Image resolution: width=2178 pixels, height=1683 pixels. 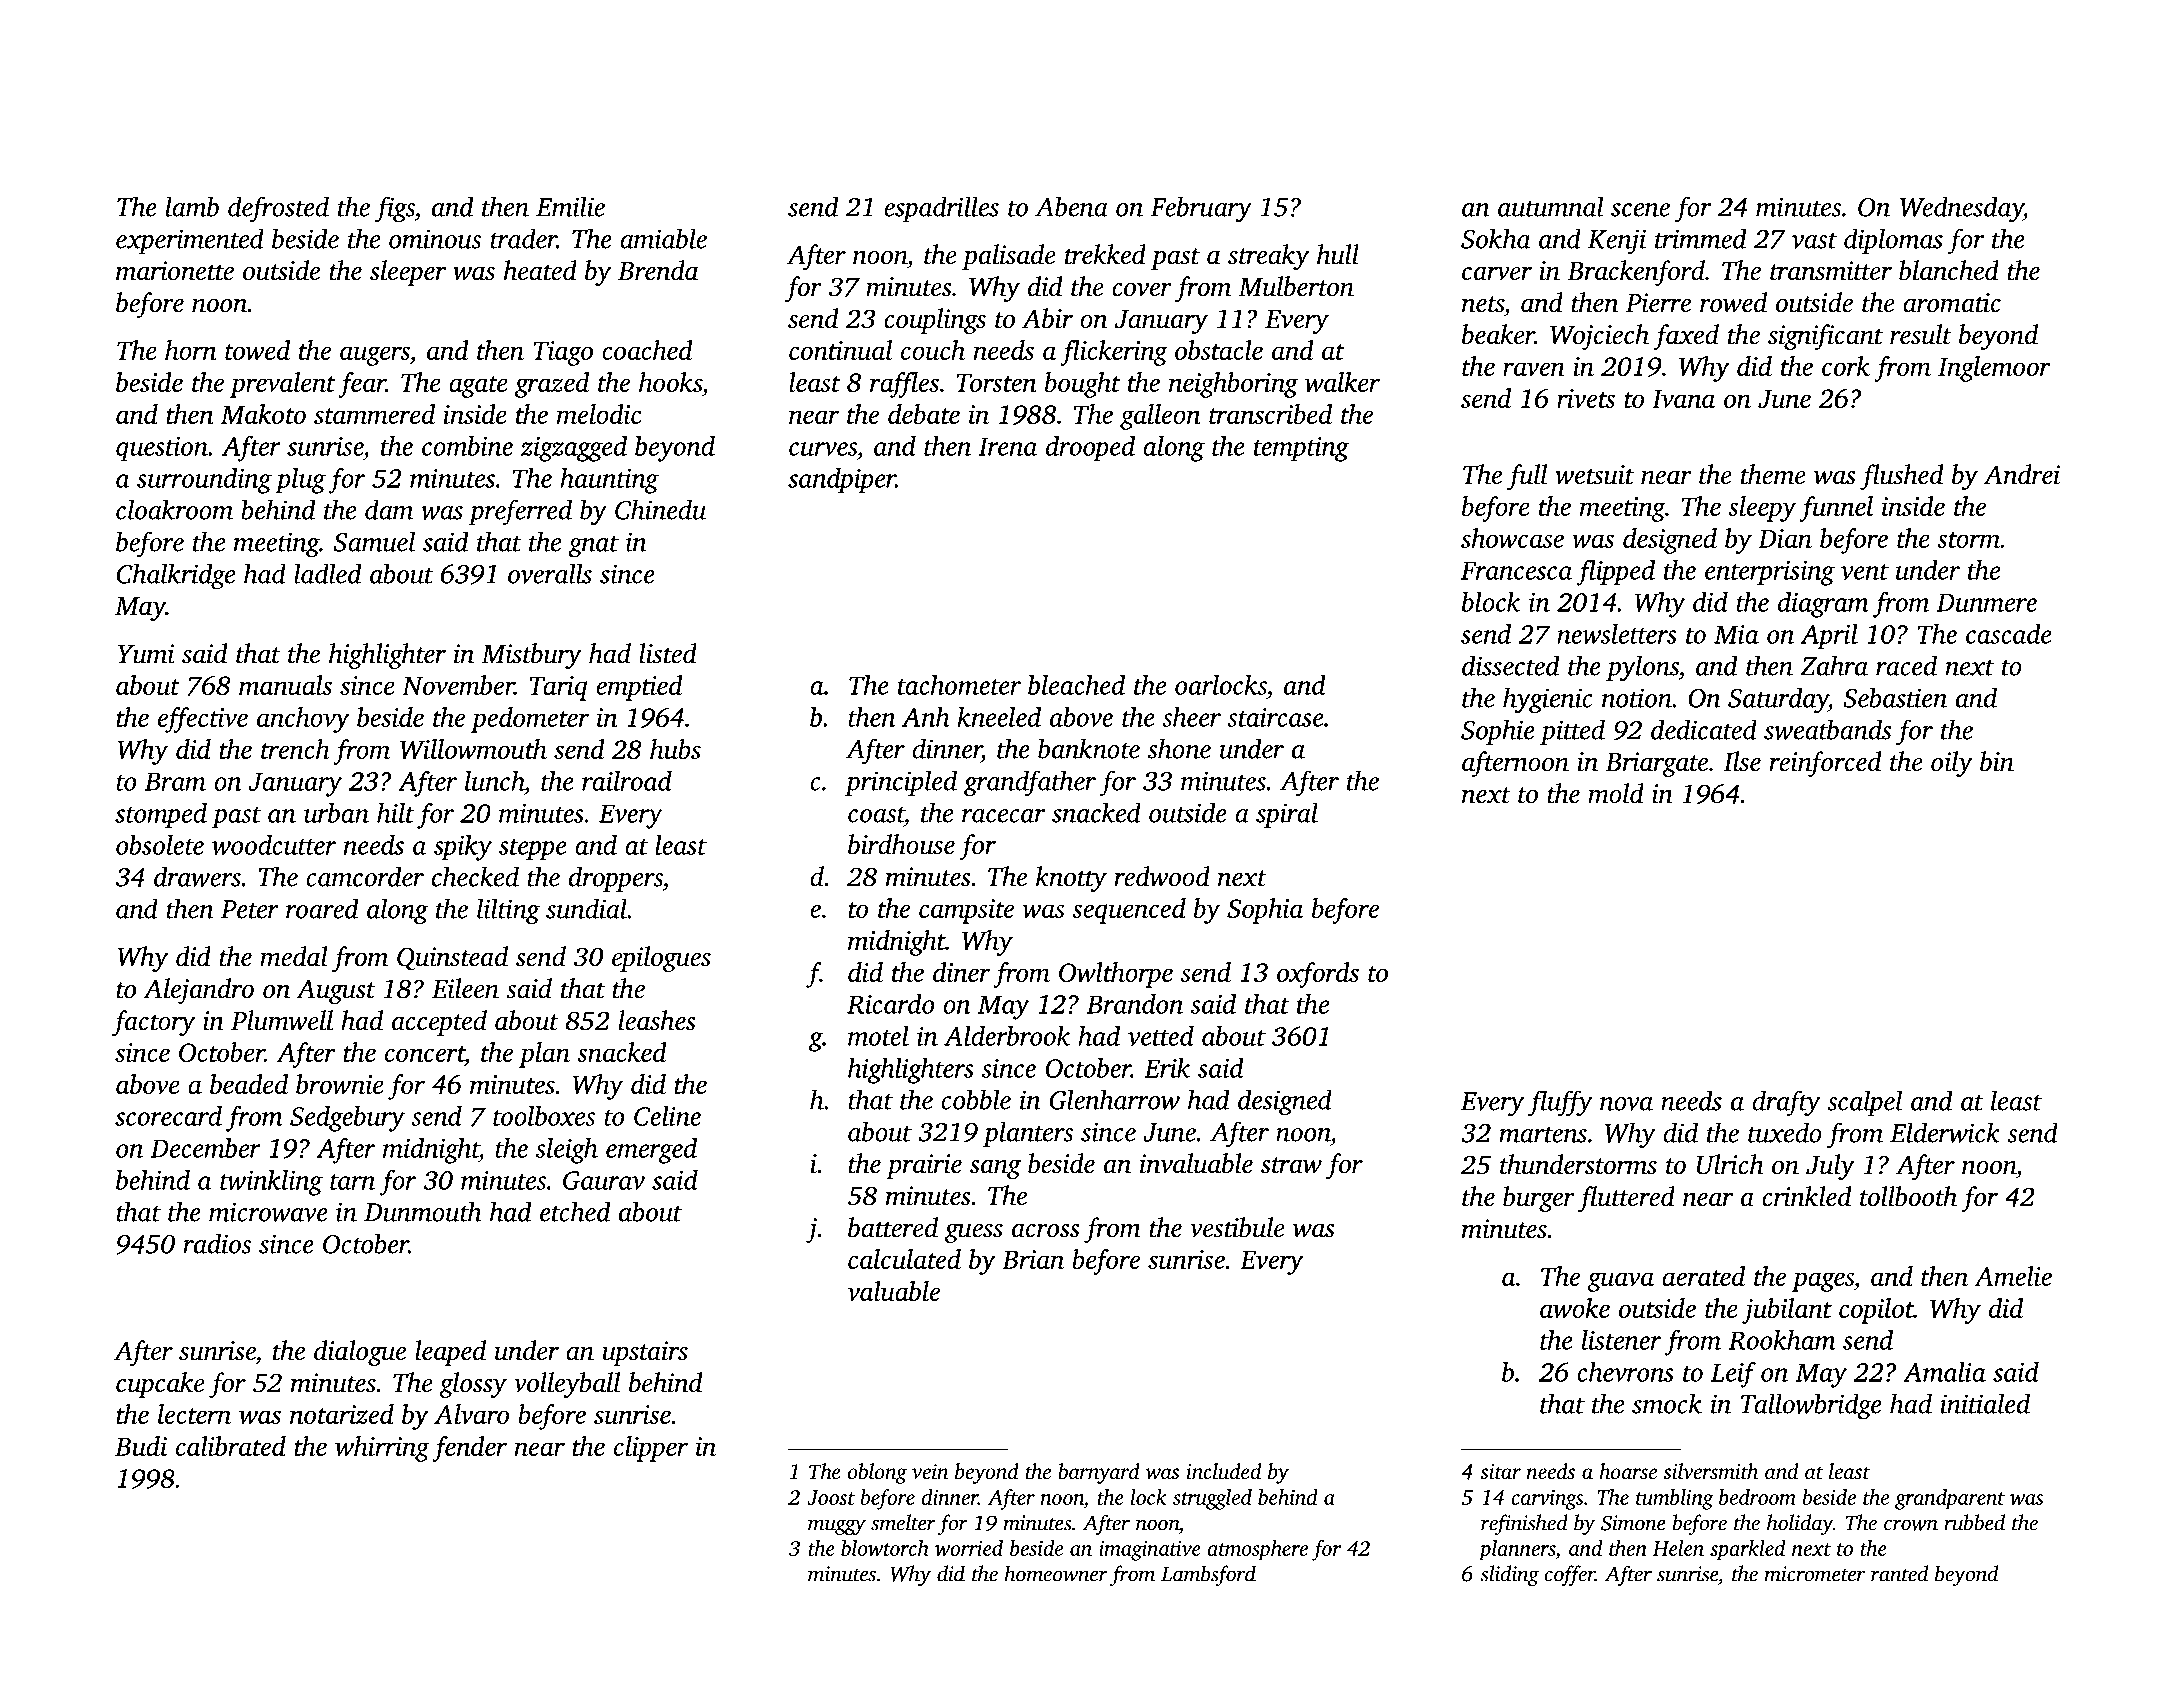 What do you see at coordinates (974, 1233) in the image?
I see `guess` at bounding box center [974, 1233].
